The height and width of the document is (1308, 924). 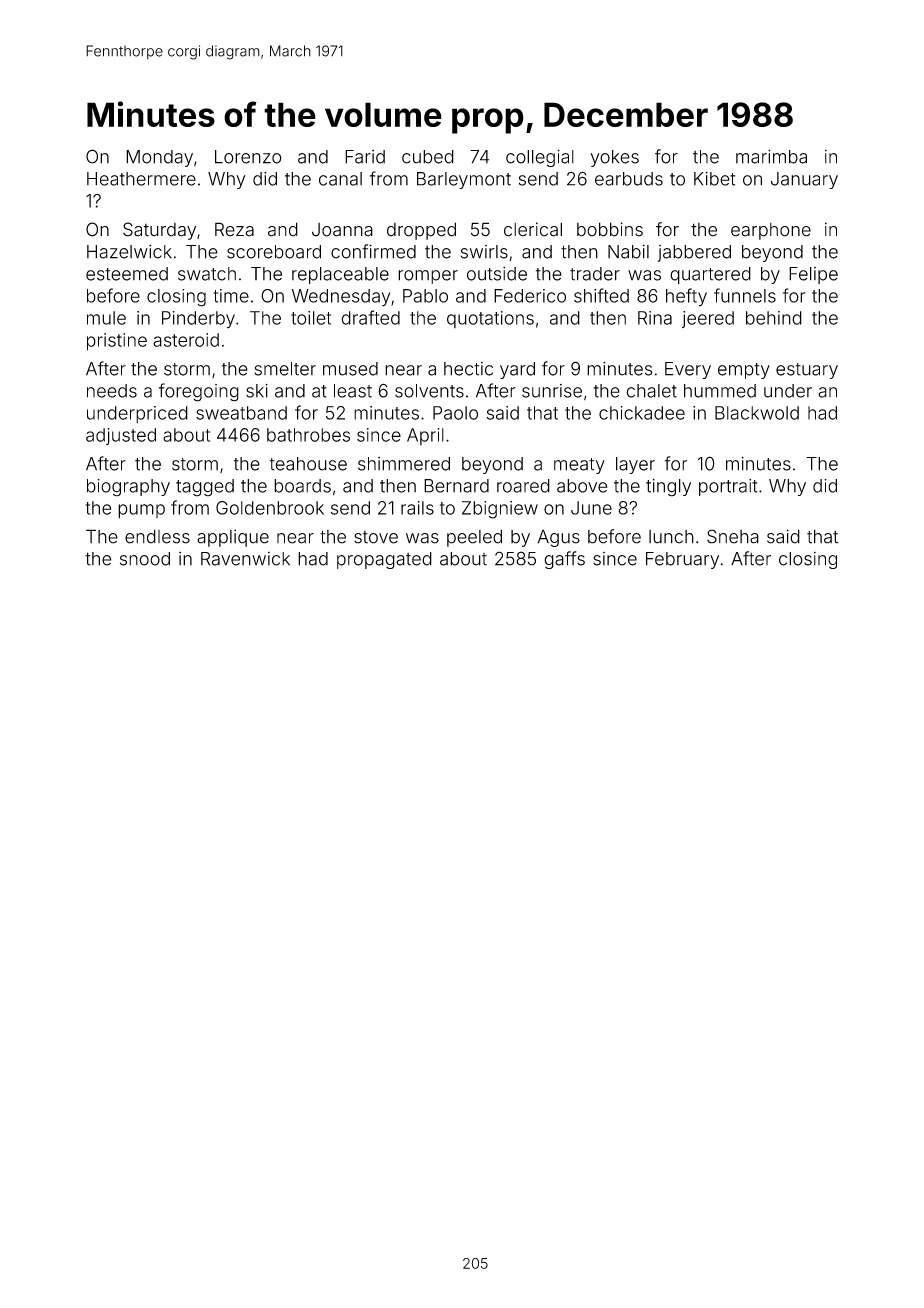 I want to click on sweatband, so click(x=241, y=413).
